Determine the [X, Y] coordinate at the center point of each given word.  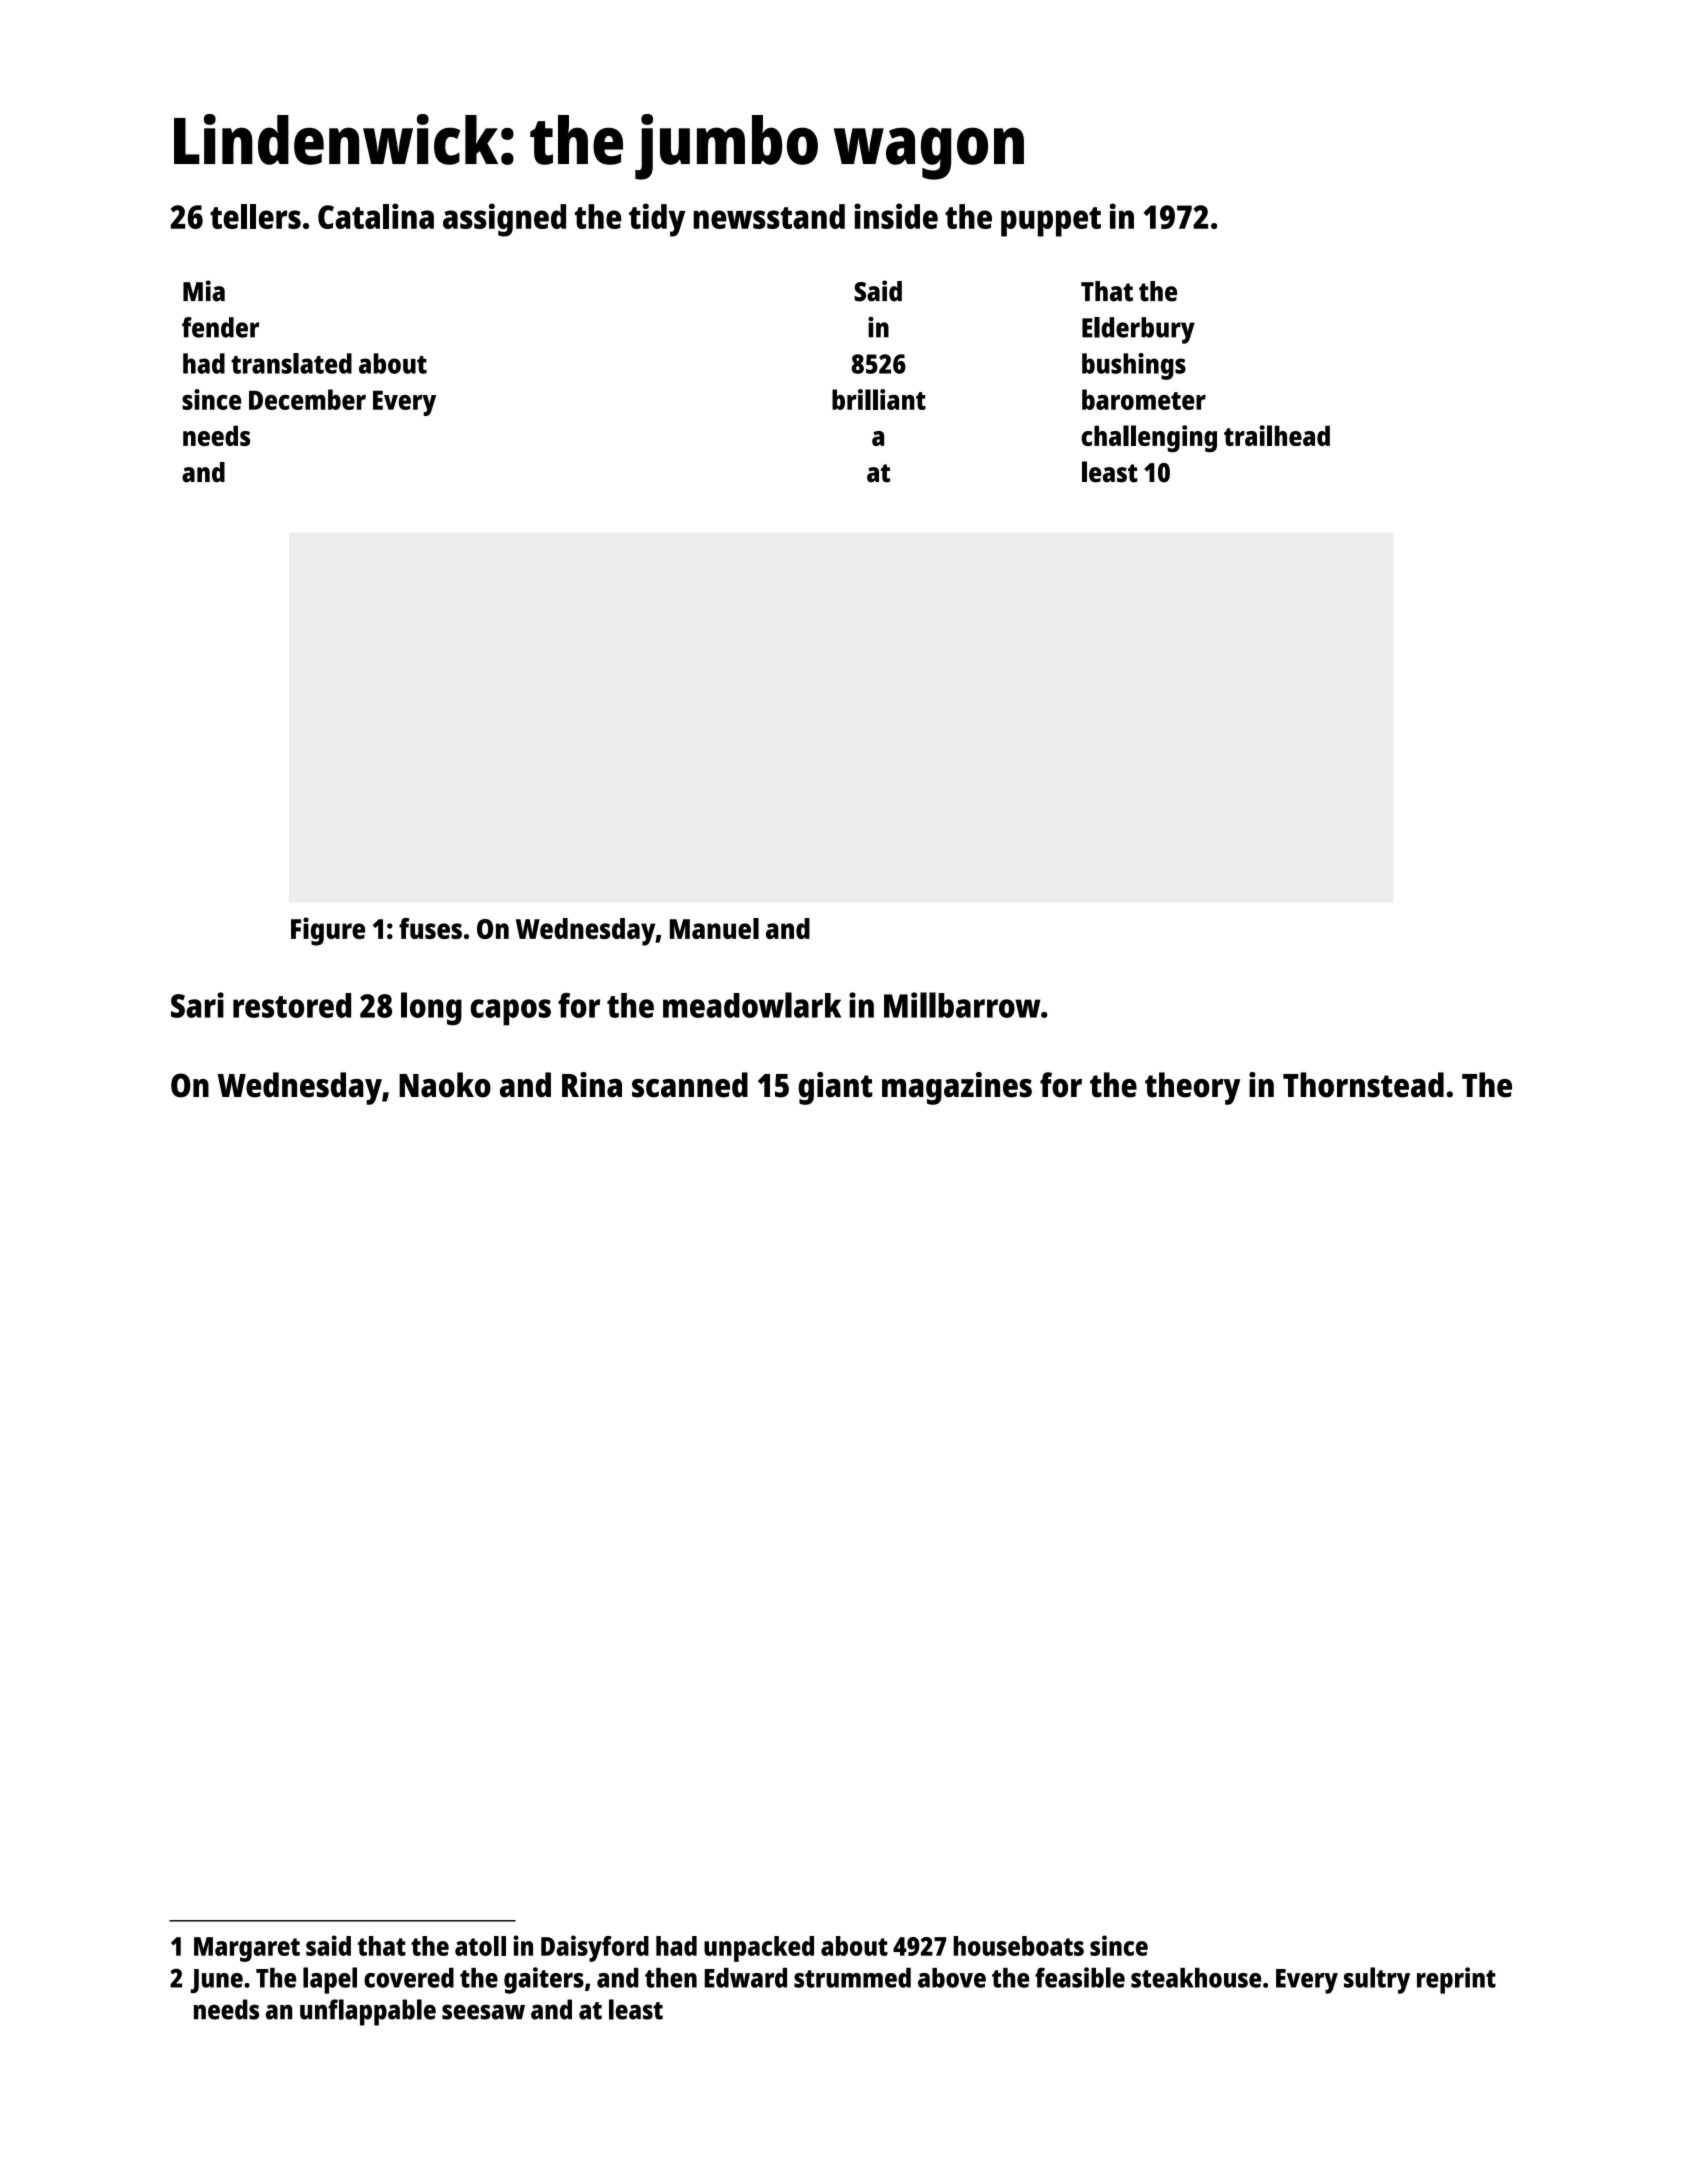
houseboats [1018, 1946]
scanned [690, 1085]
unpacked [759, 1949]
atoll [480, 1946]
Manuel [714, 928]
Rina [592, 1085]
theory [1193, 1088]
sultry [1377, 1980]
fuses [430, 928]
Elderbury [1138, 330]
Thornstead [1363, 1085]
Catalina [376, 216]
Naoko [445, 1085]
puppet [1051, 222]
